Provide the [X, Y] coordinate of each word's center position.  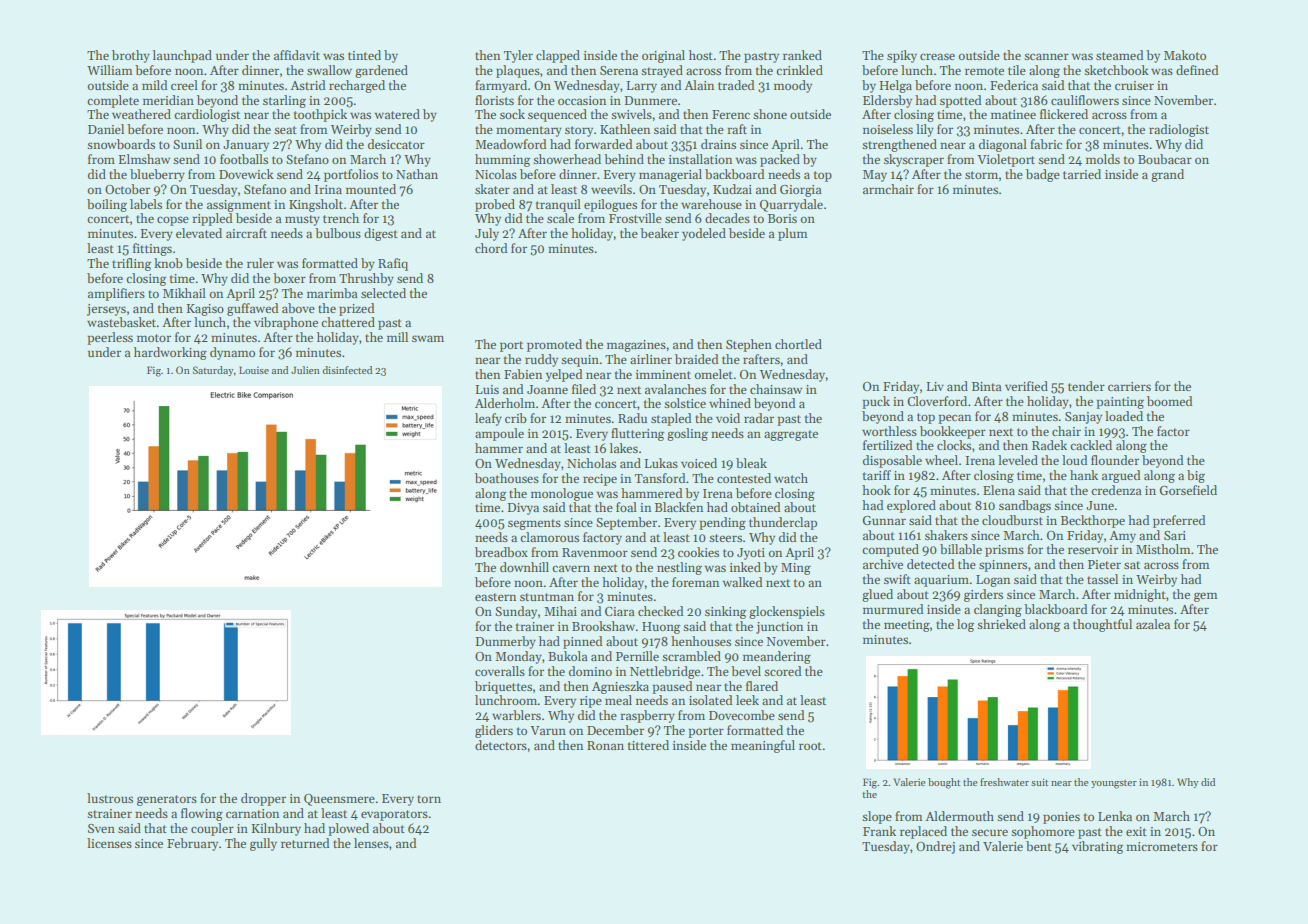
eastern [495, 597]
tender [1086, 386]
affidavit [297, 55]
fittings [152, 249]
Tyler [518, 56]
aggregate [791, 435]
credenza [1116, 490]
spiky [902, 56]
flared [762, 686]
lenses [371, 843]
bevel [746, 671]
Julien [305, 370]
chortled [798, 344]
